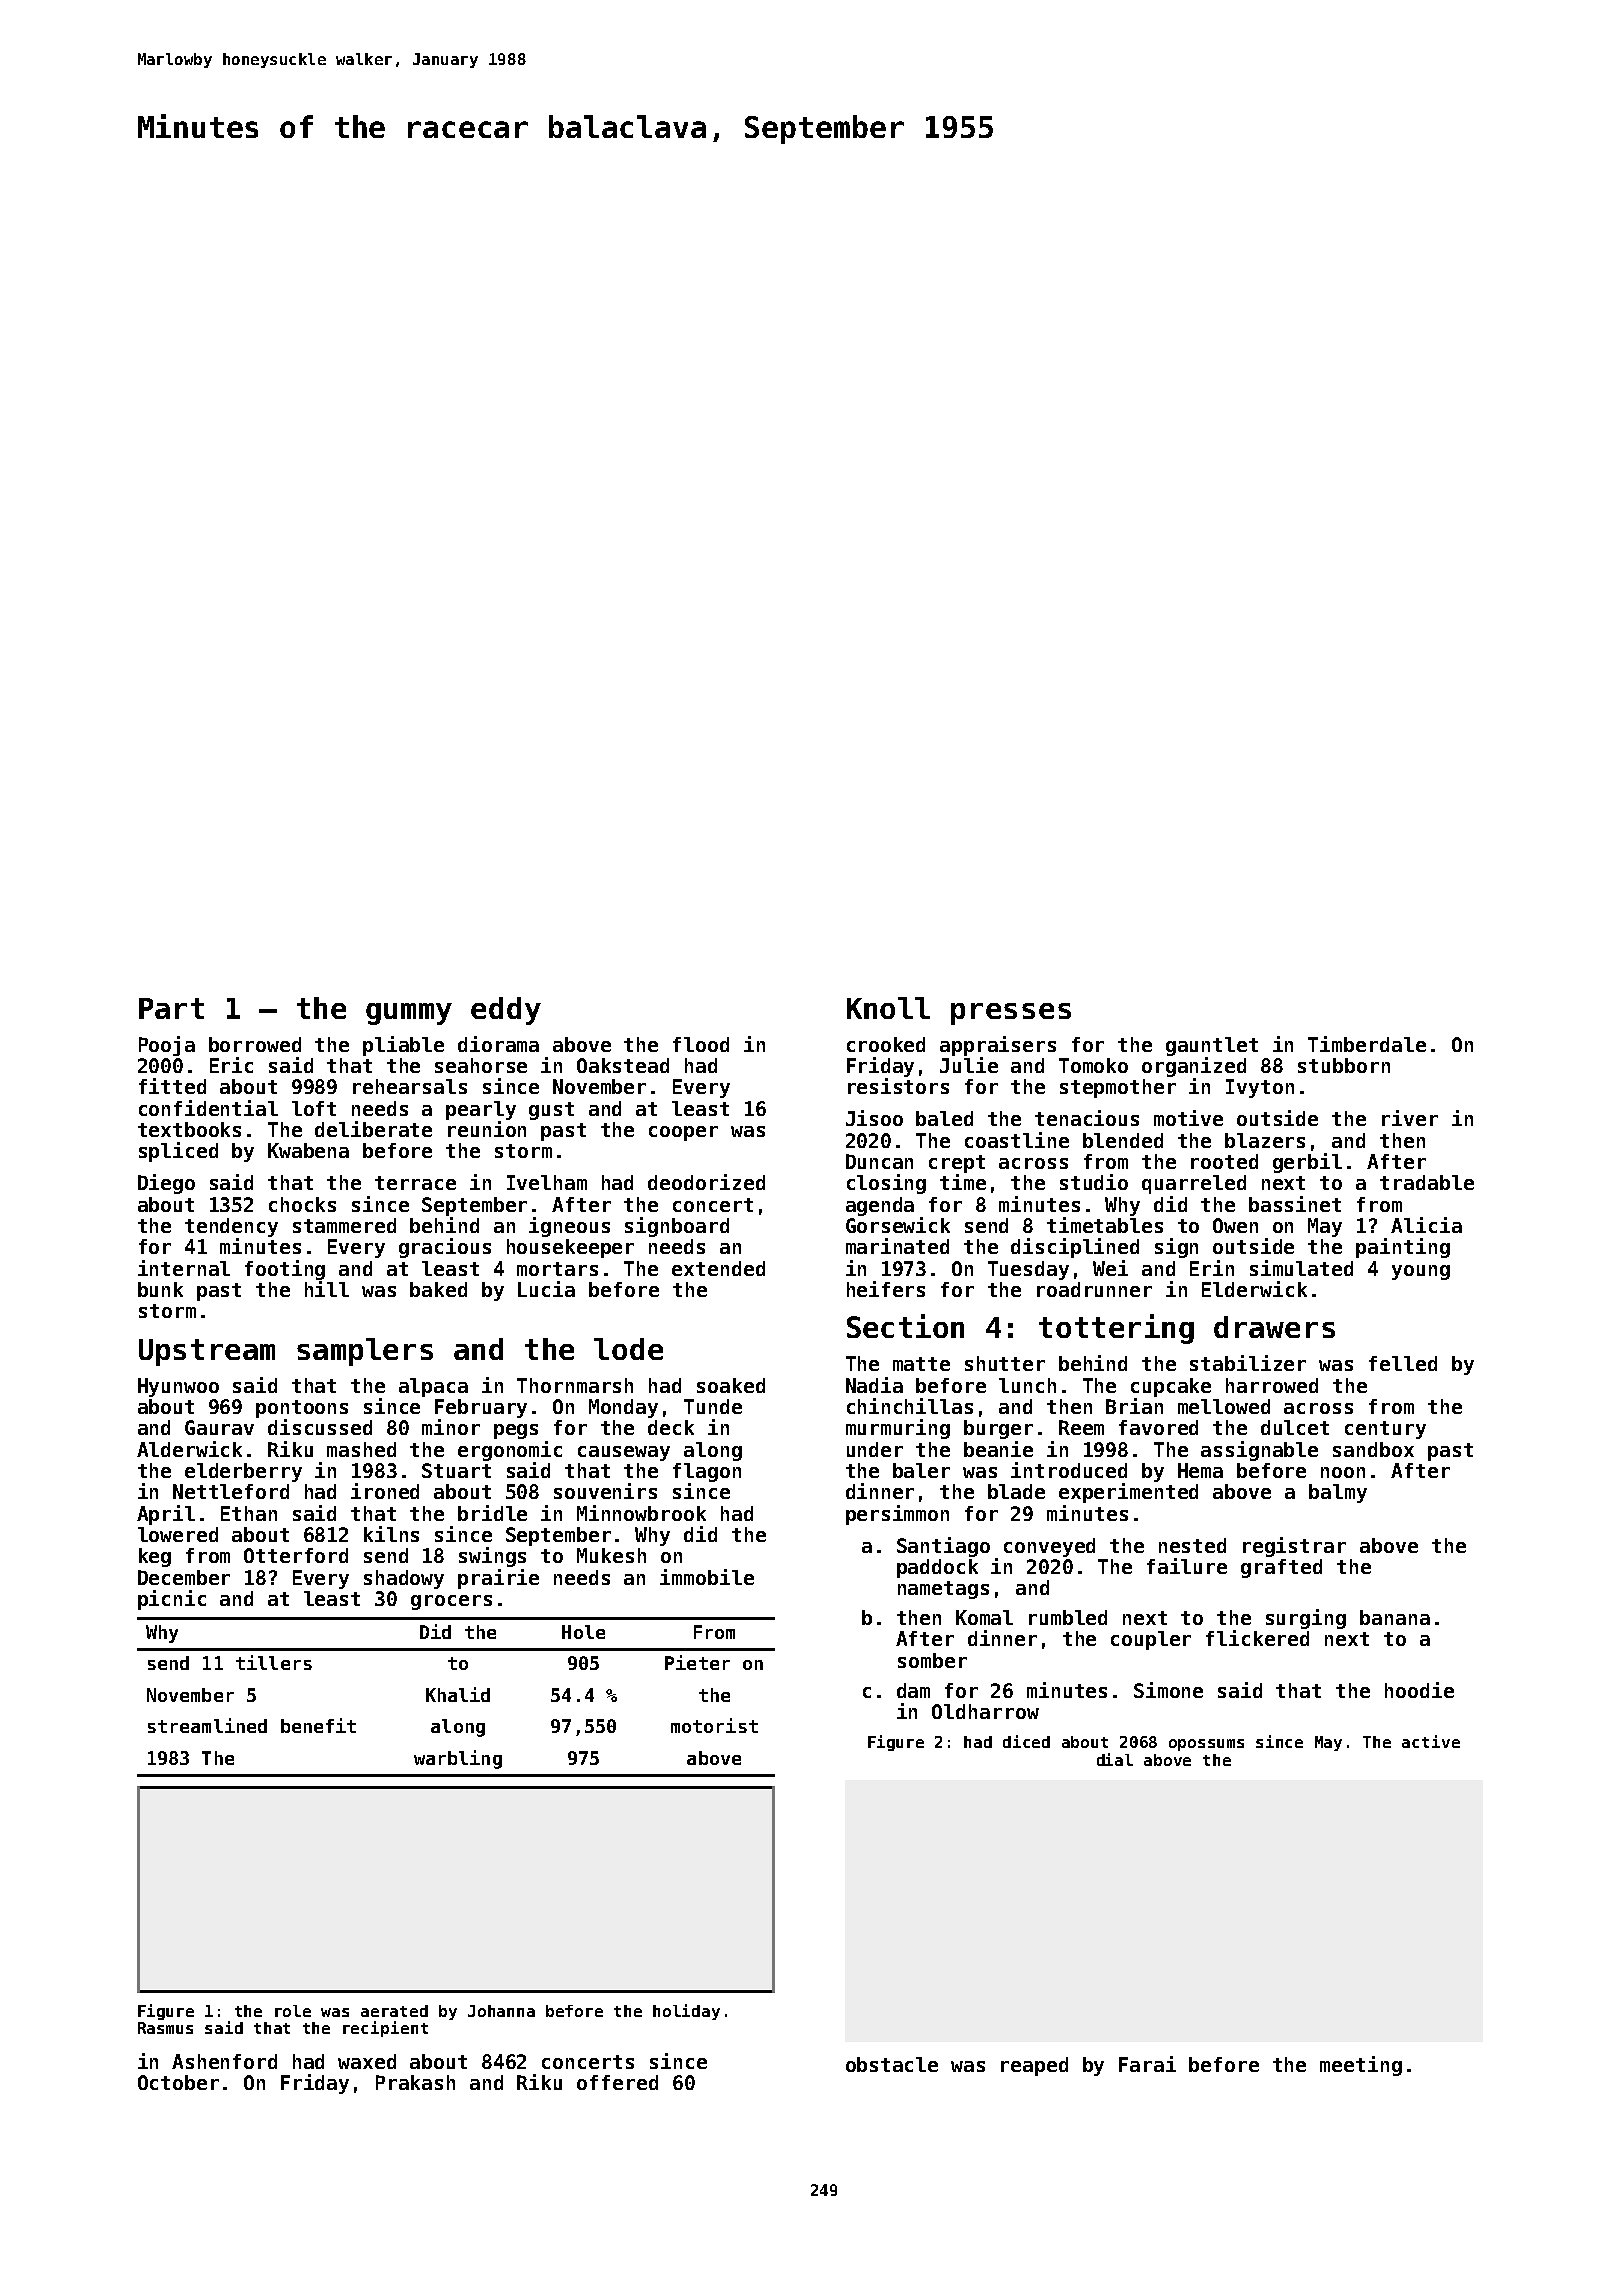 Image resolution: width=1620 pixels, height=2292 pixels. I want to click on young, so click(1421, 1272).
